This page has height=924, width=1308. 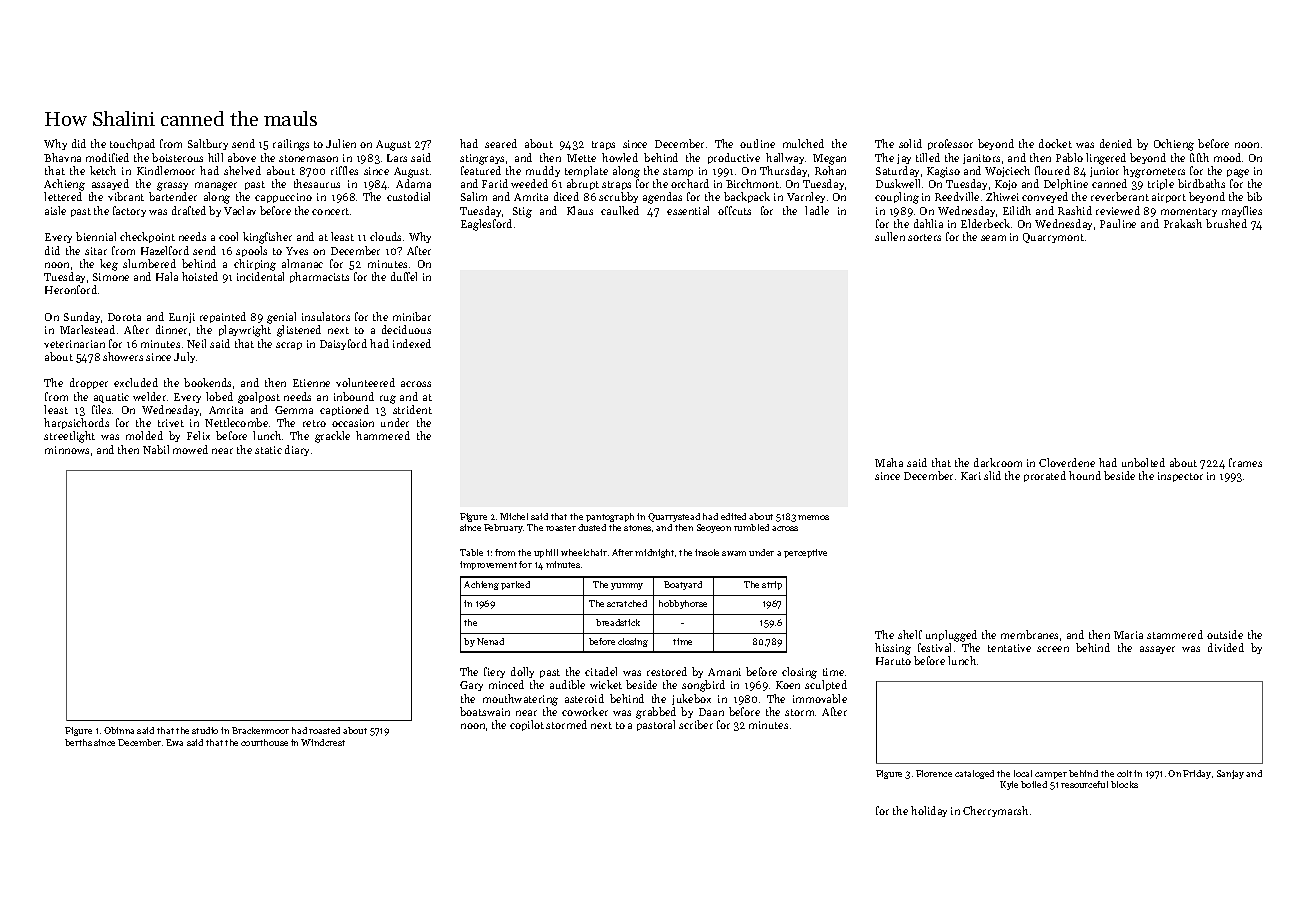 What do you see at coordinates (734, 158) in the page?
I see `productive` at bounding box center [734, 158].
